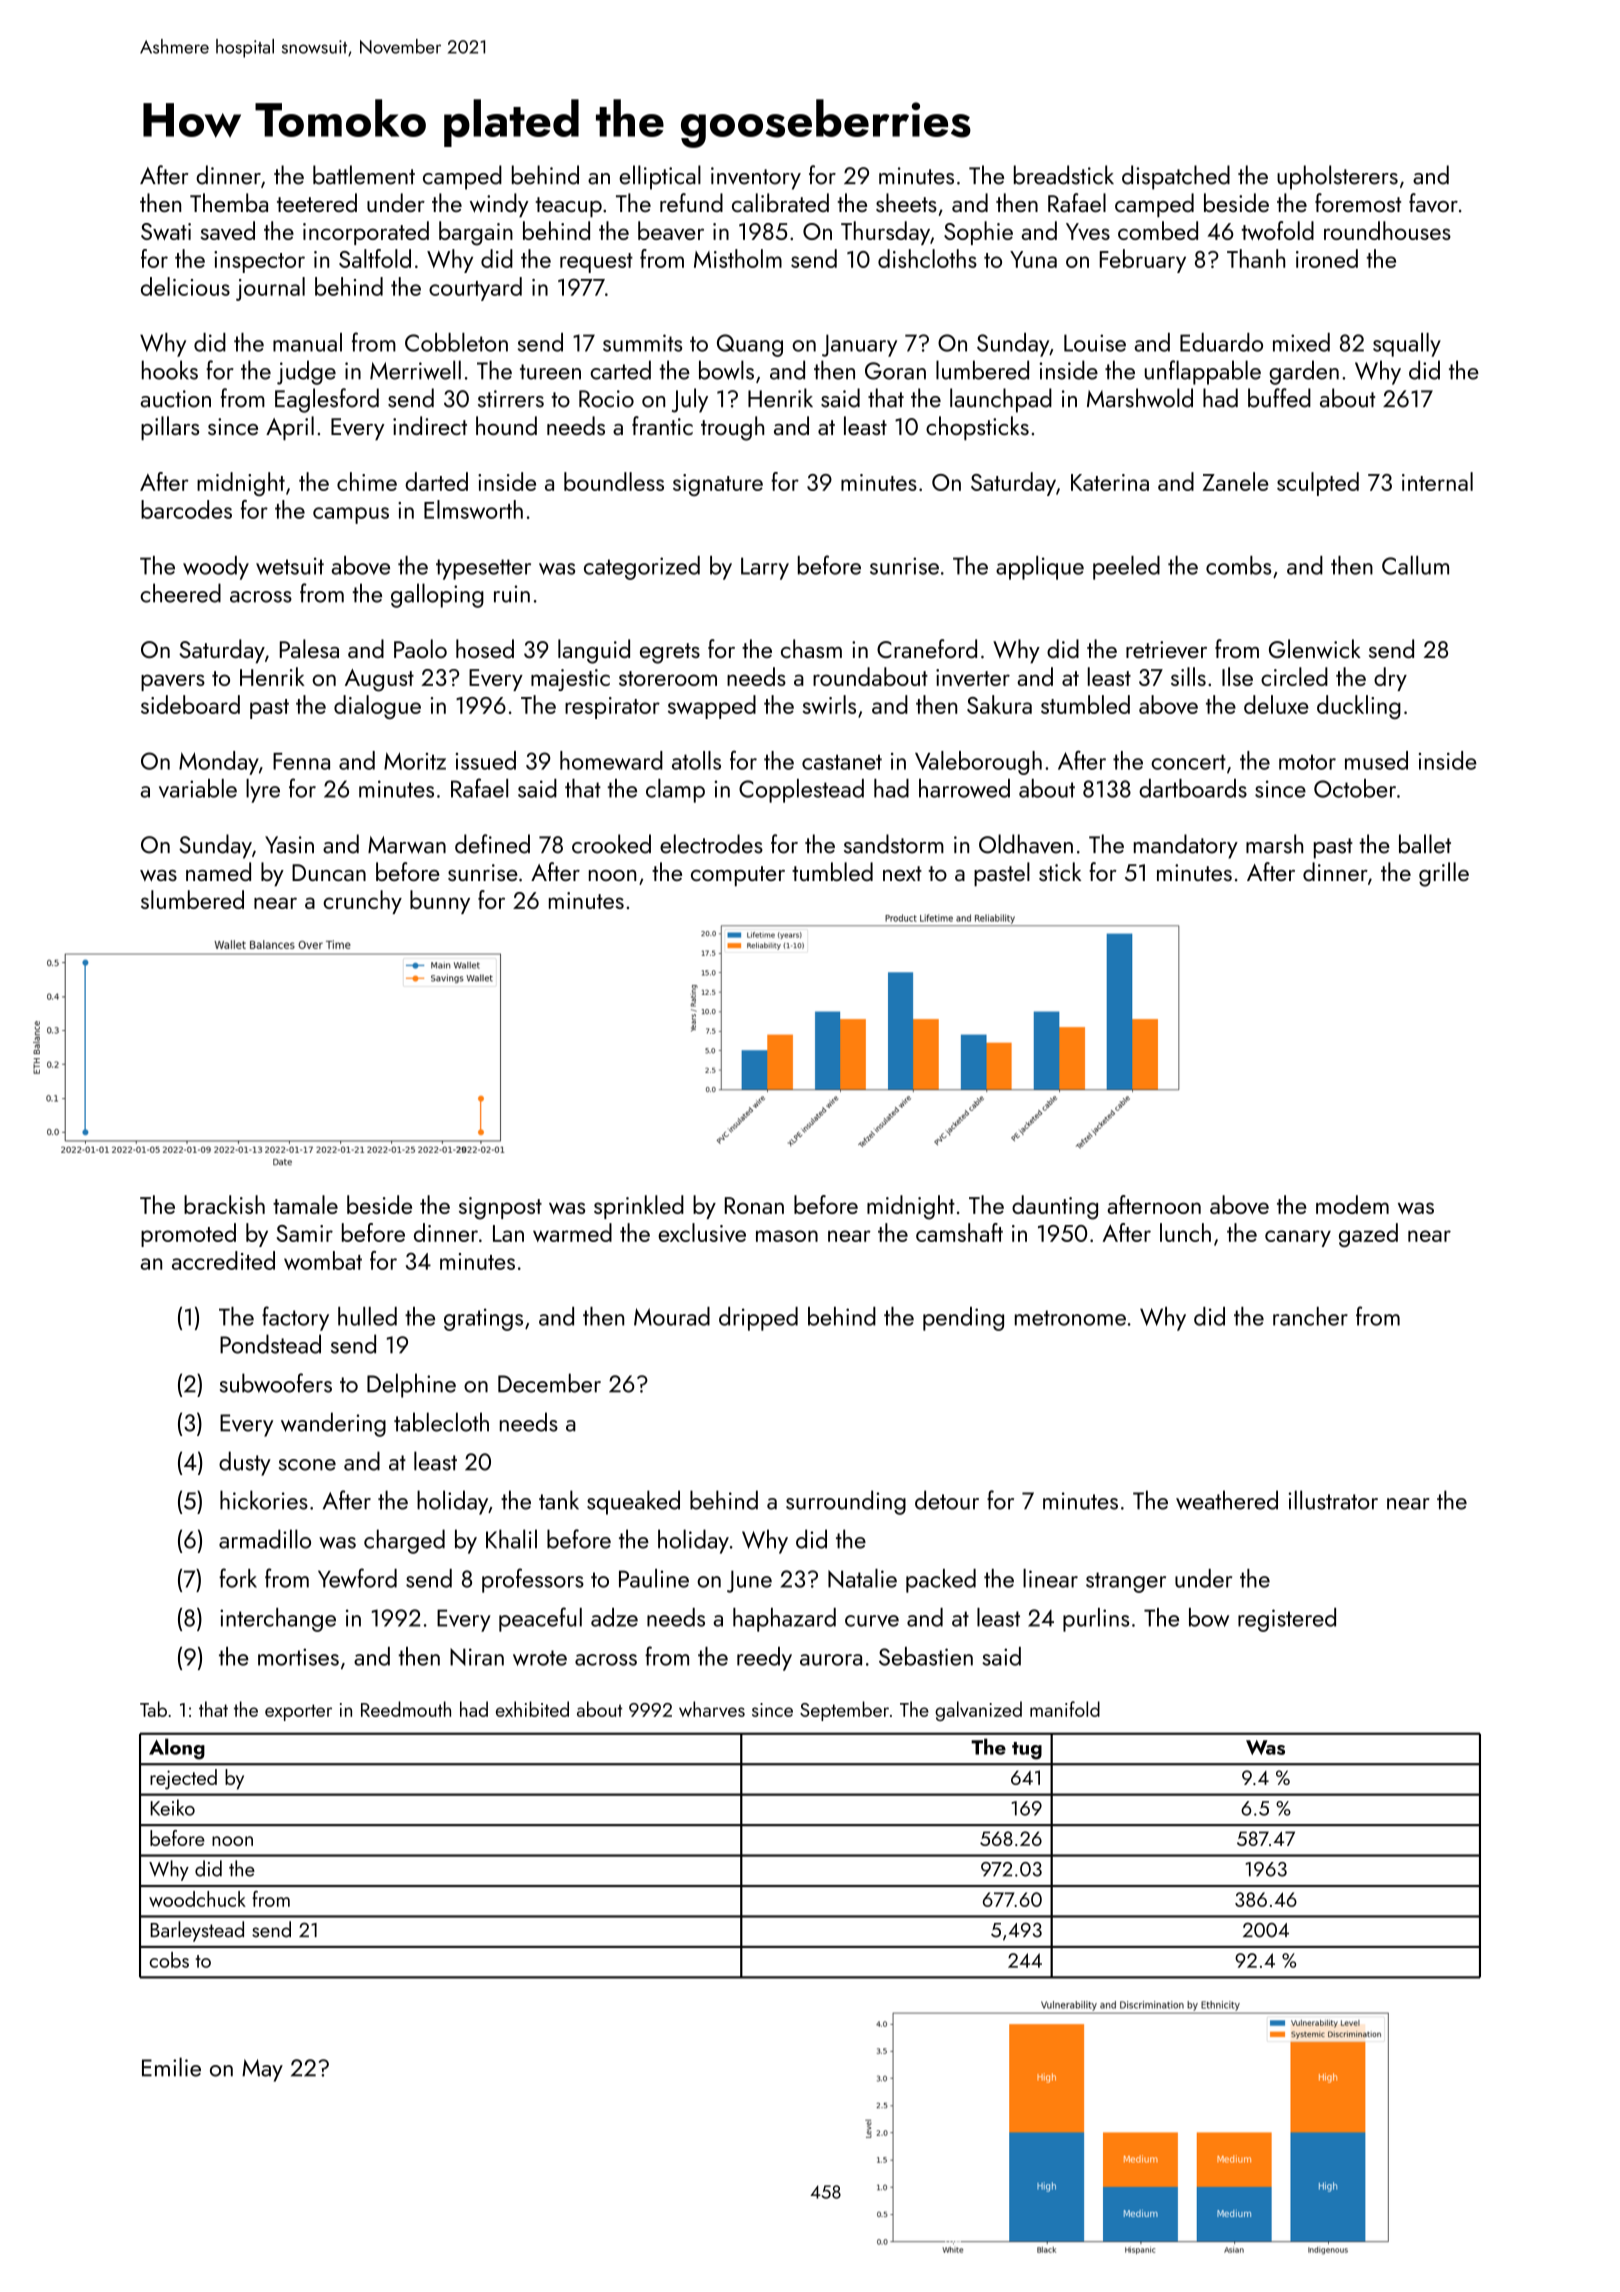  What do you see at coordinates (440, 902) in the screenshot?
I see `bunny` at bounding box center [440, 902].
